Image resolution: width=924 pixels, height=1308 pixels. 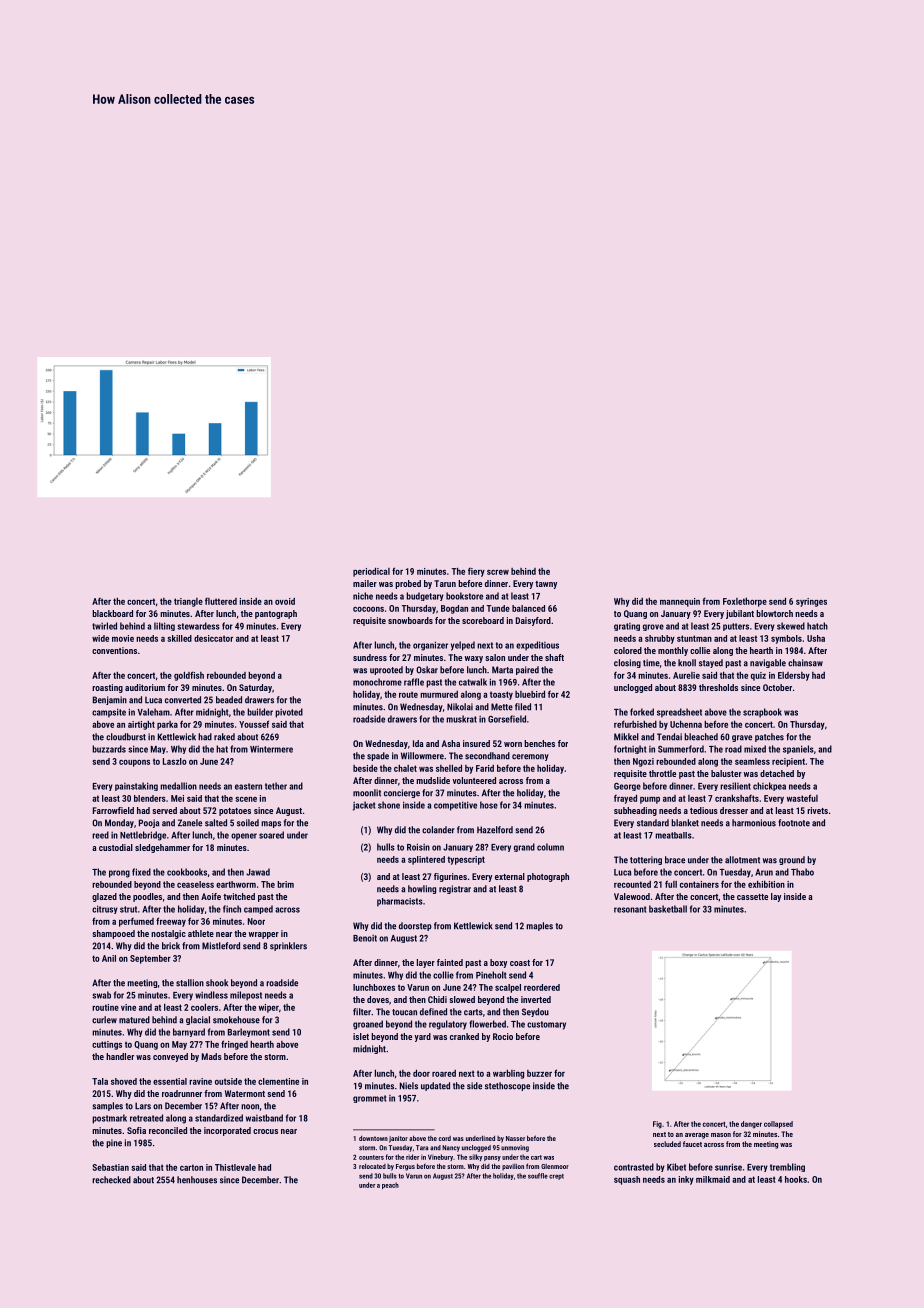 I want to click on thresholds, so click(x=718, y=687).
